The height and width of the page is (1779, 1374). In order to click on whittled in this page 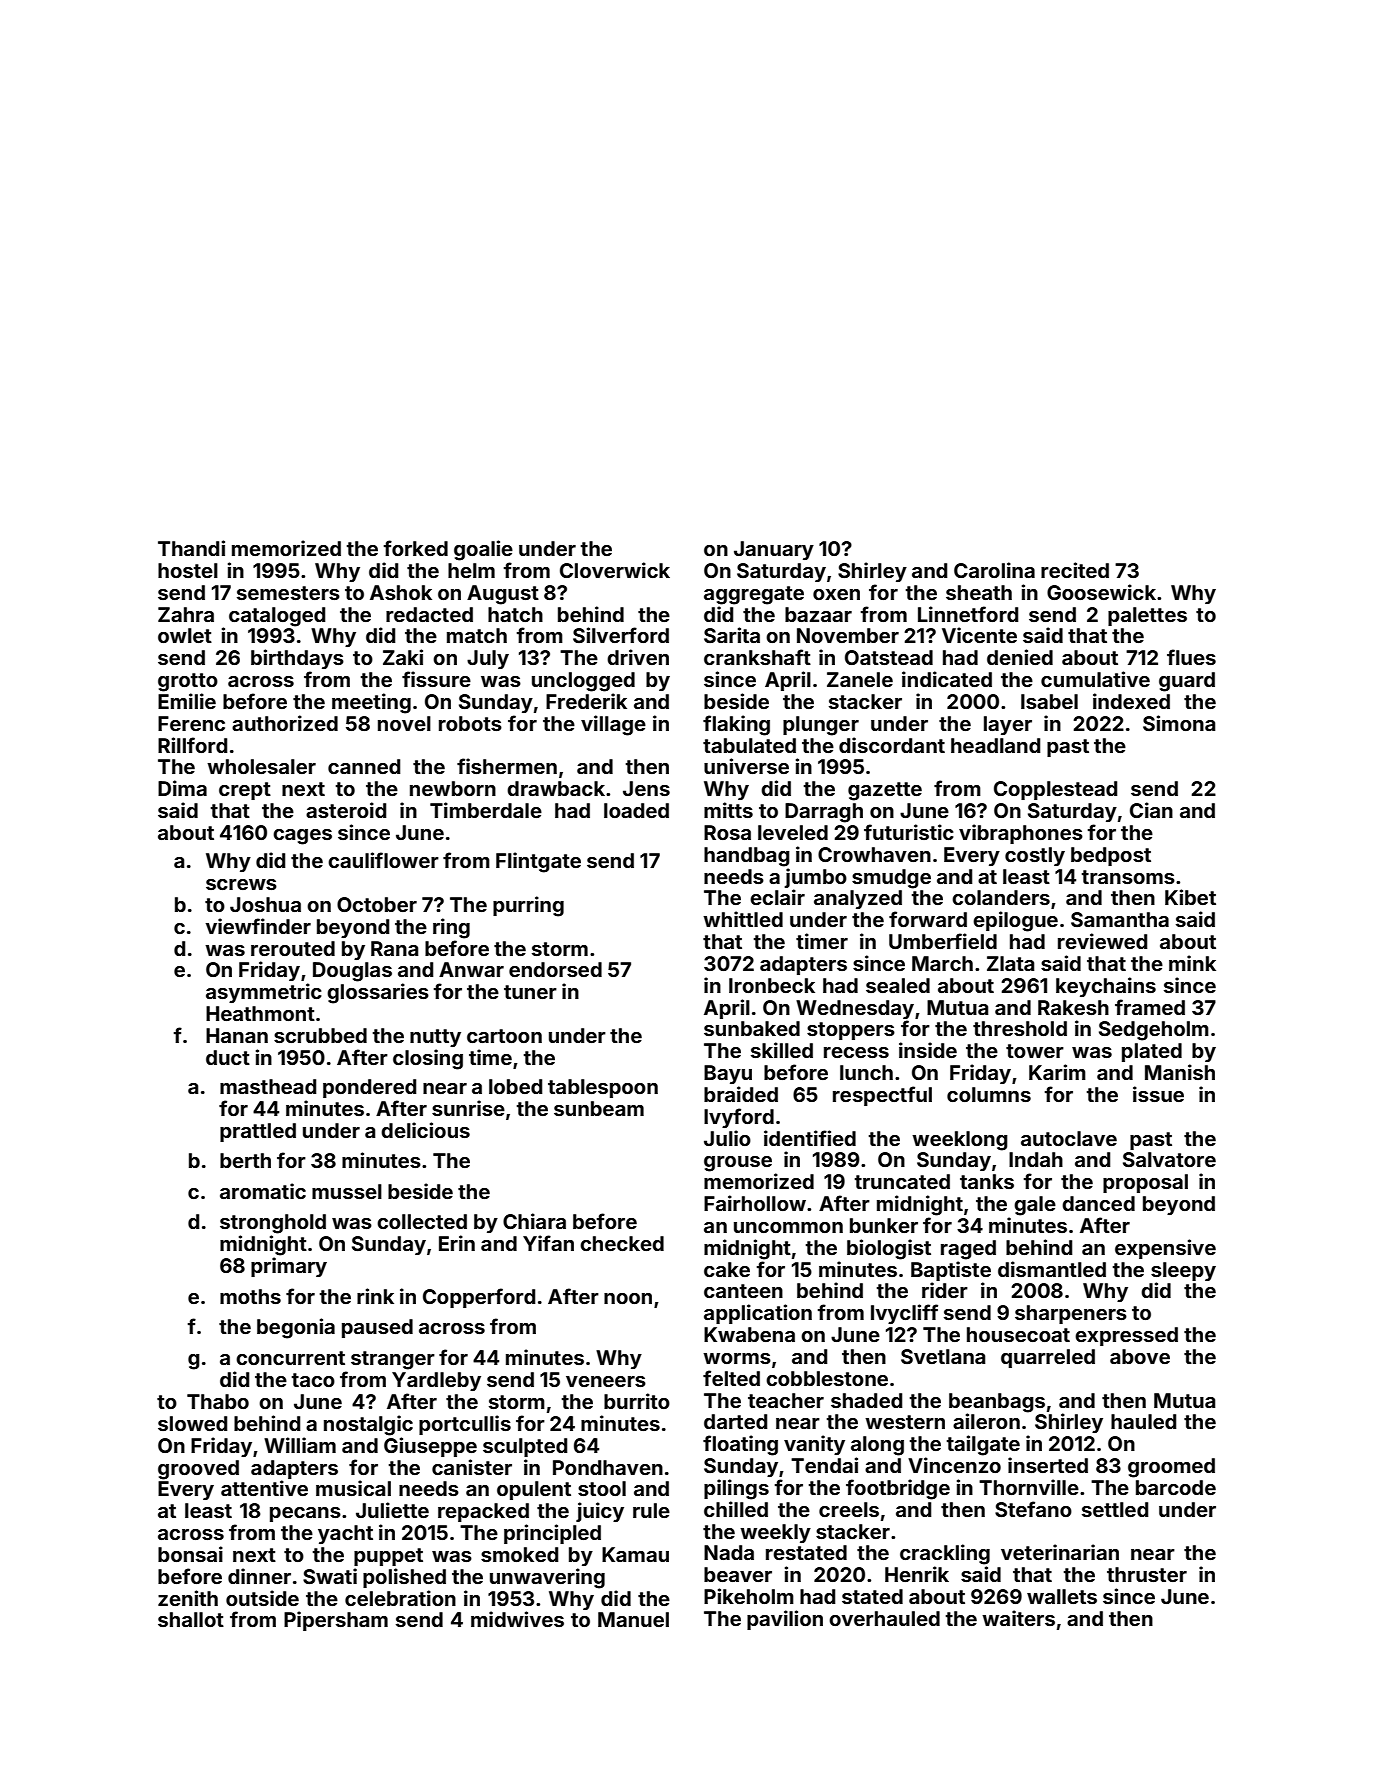, I will do `click(743, 919)`.
